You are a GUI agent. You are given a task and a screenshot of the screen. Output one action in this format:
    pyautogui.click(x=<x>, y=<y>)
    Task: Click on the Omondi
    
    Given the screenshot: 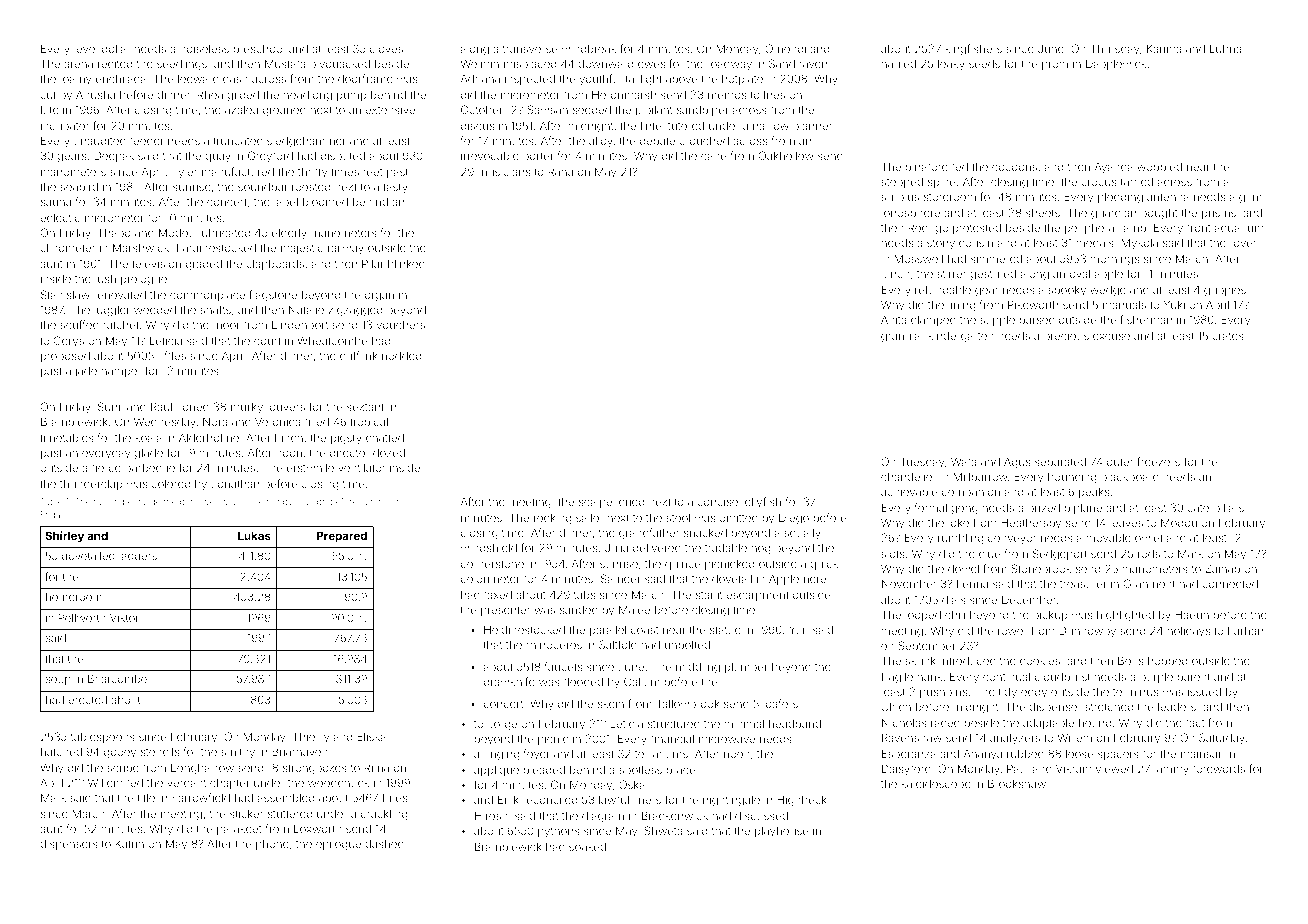 What is the action you would take?
    pyautogui.click(x=785, y=48)
